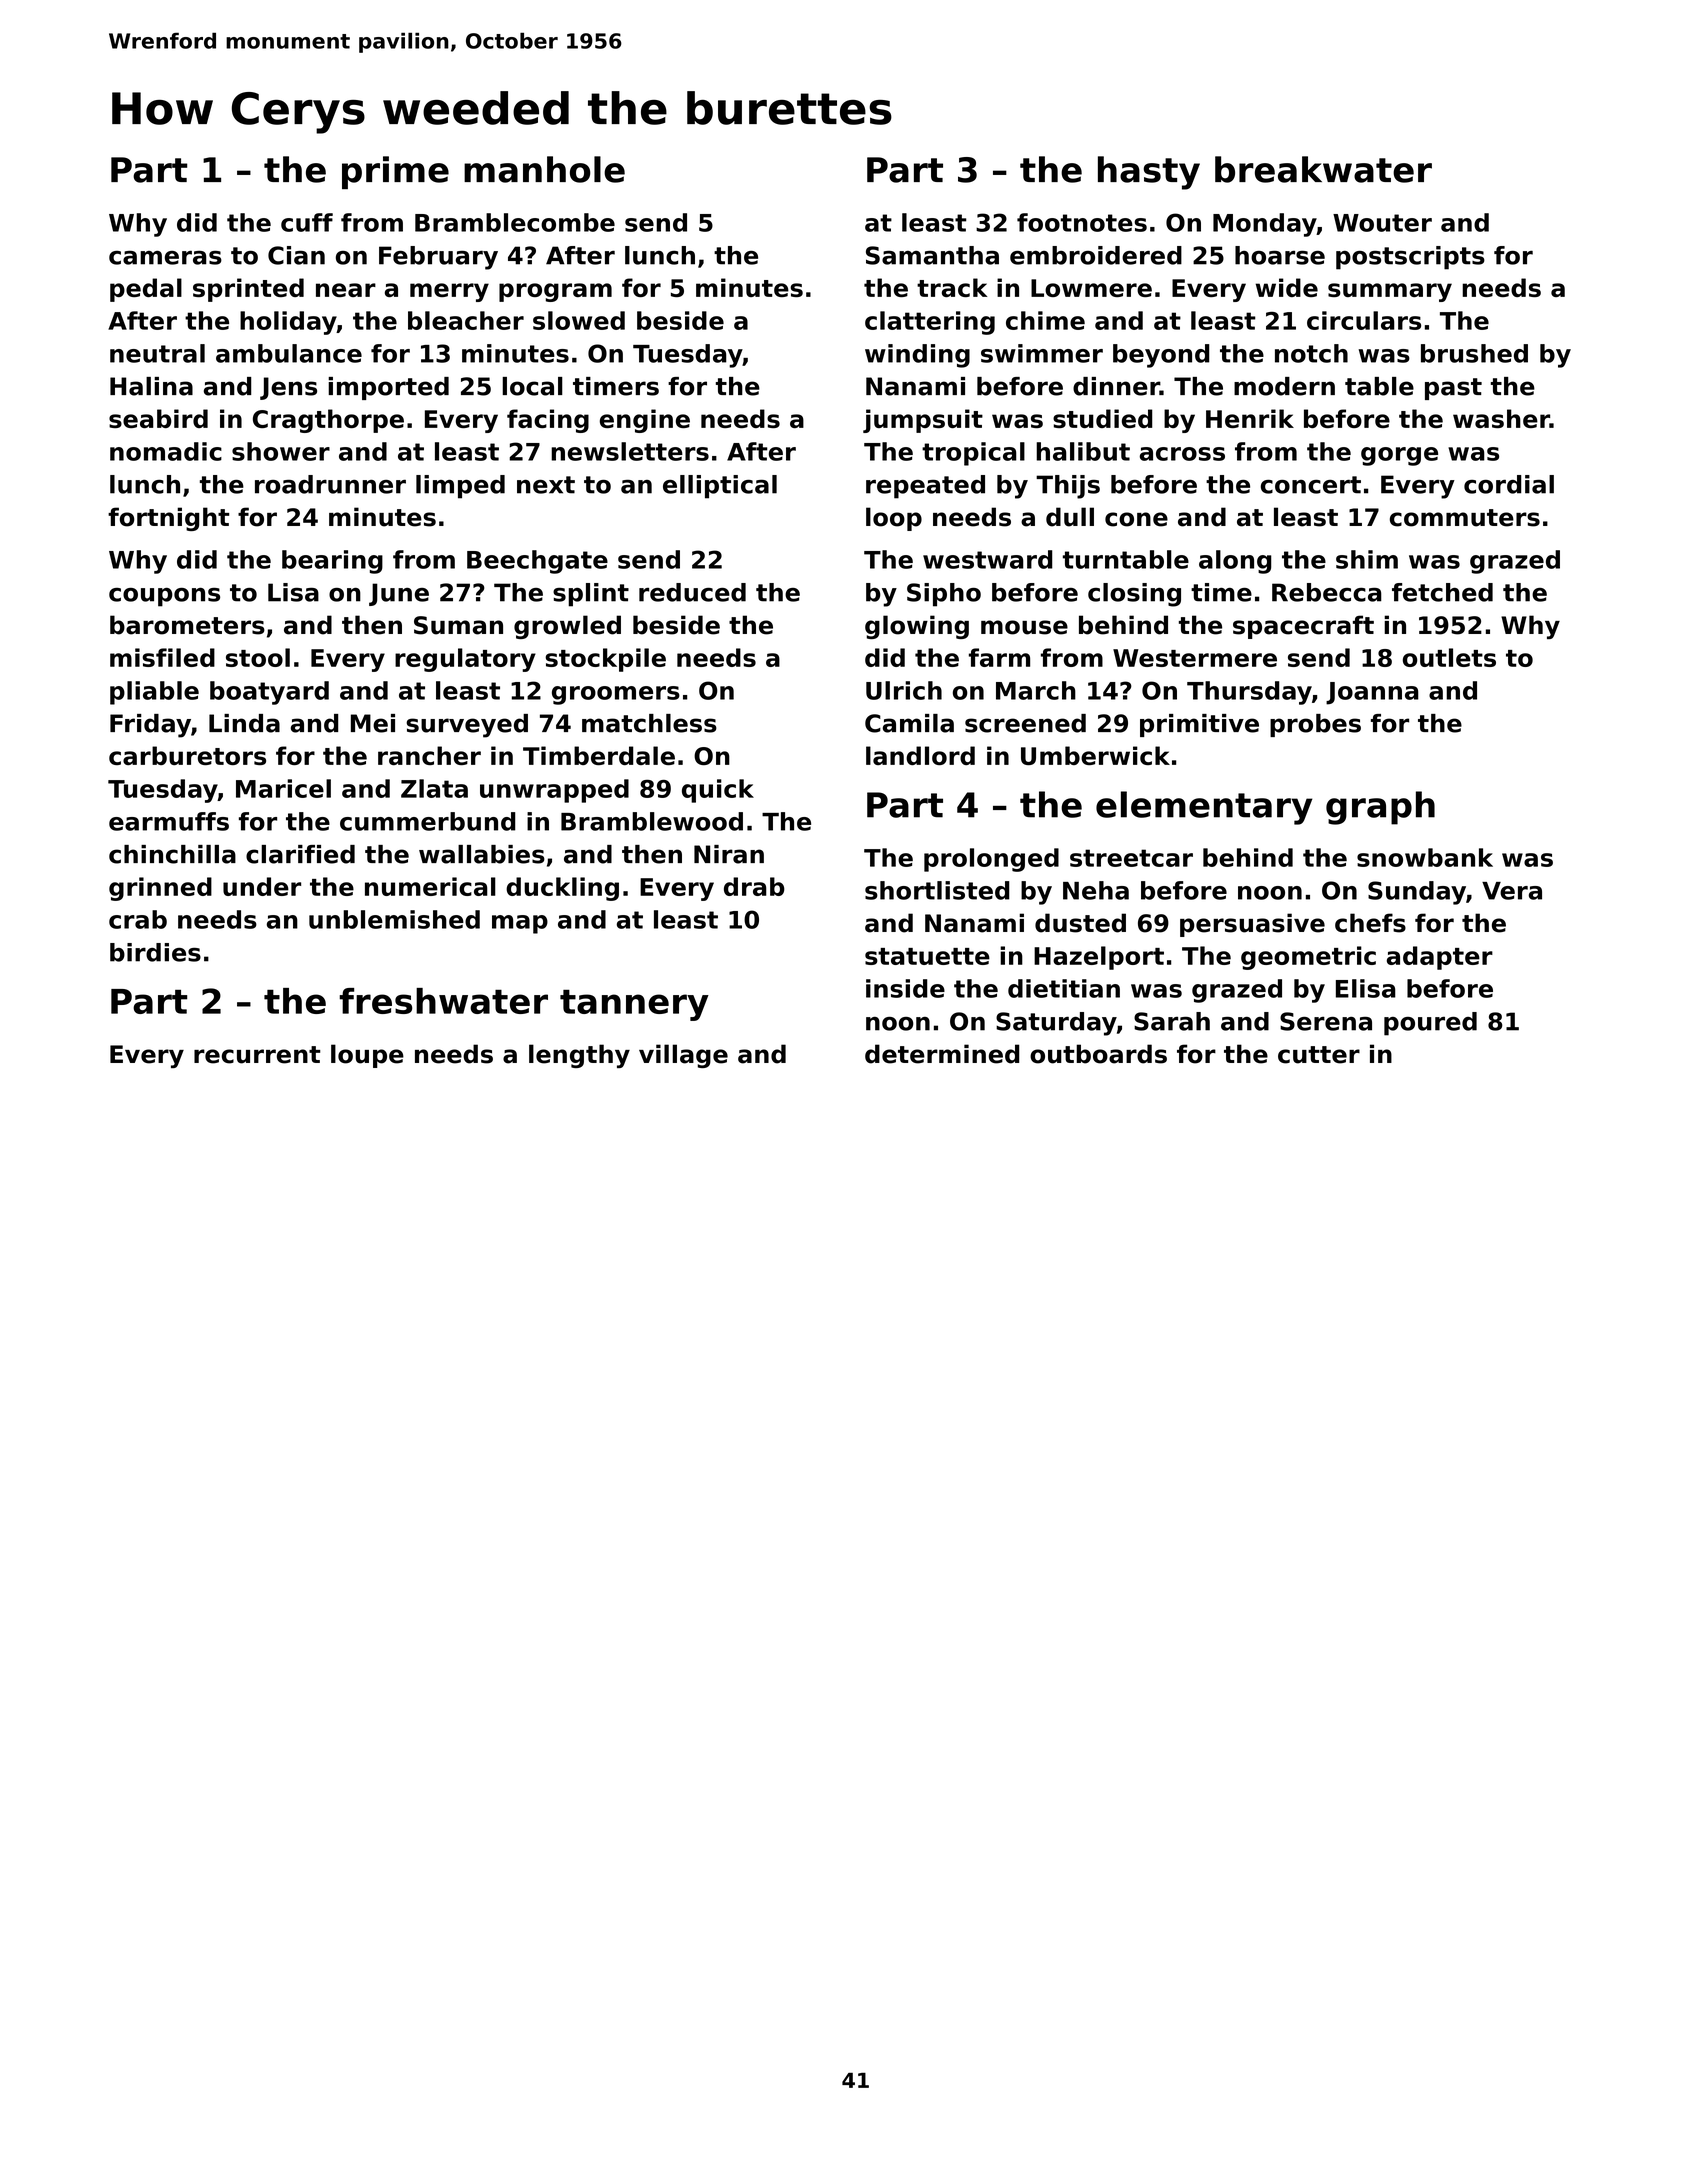 This screenshot has height=2178, width=1683. What do you see at coordinates (482, 854) in the screenshot?
I see `wallabies` at bounding box center [482, 854].
